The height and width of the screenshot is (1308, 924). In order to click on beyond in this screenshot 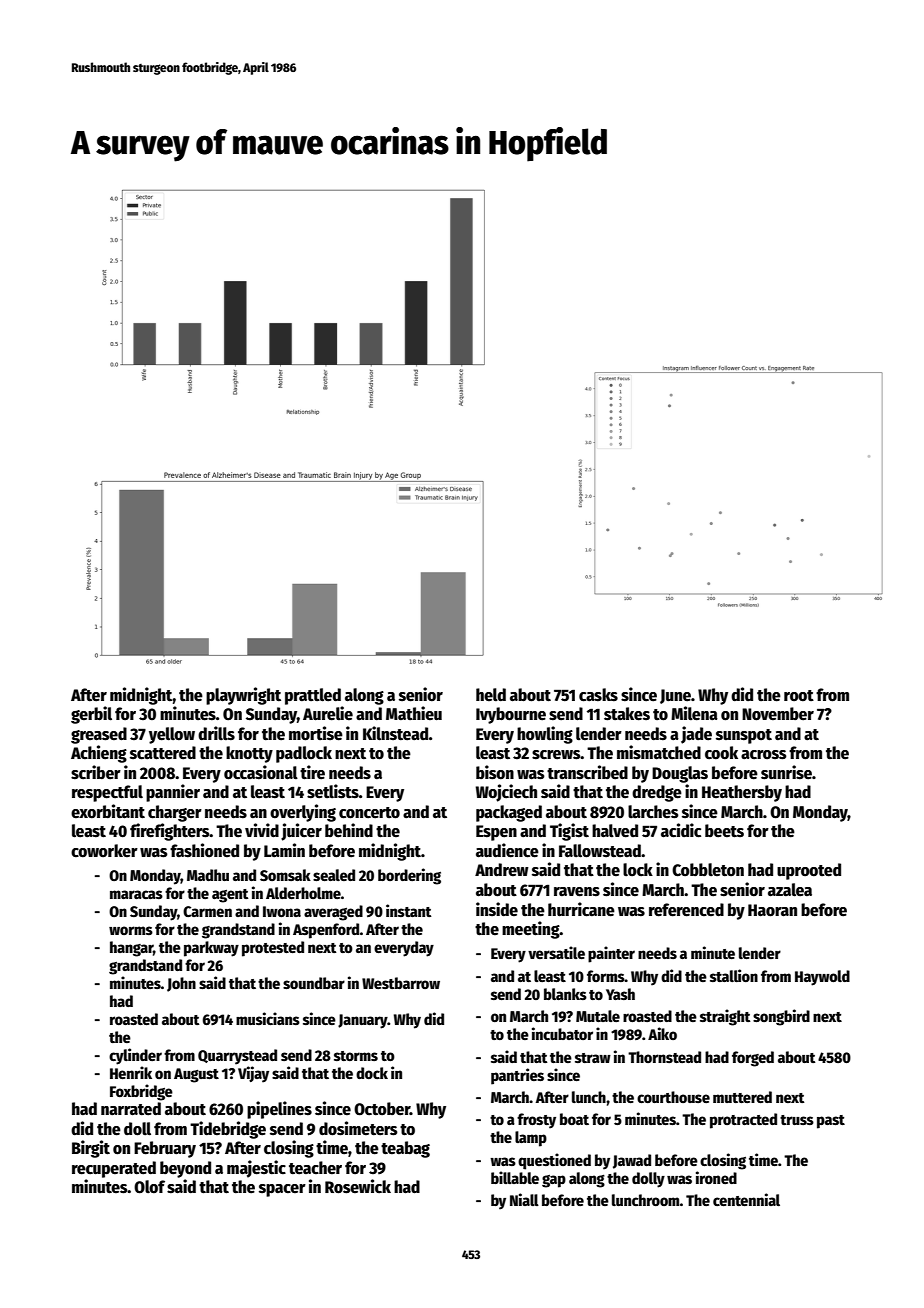, I will do `click(185, 1169)`.
